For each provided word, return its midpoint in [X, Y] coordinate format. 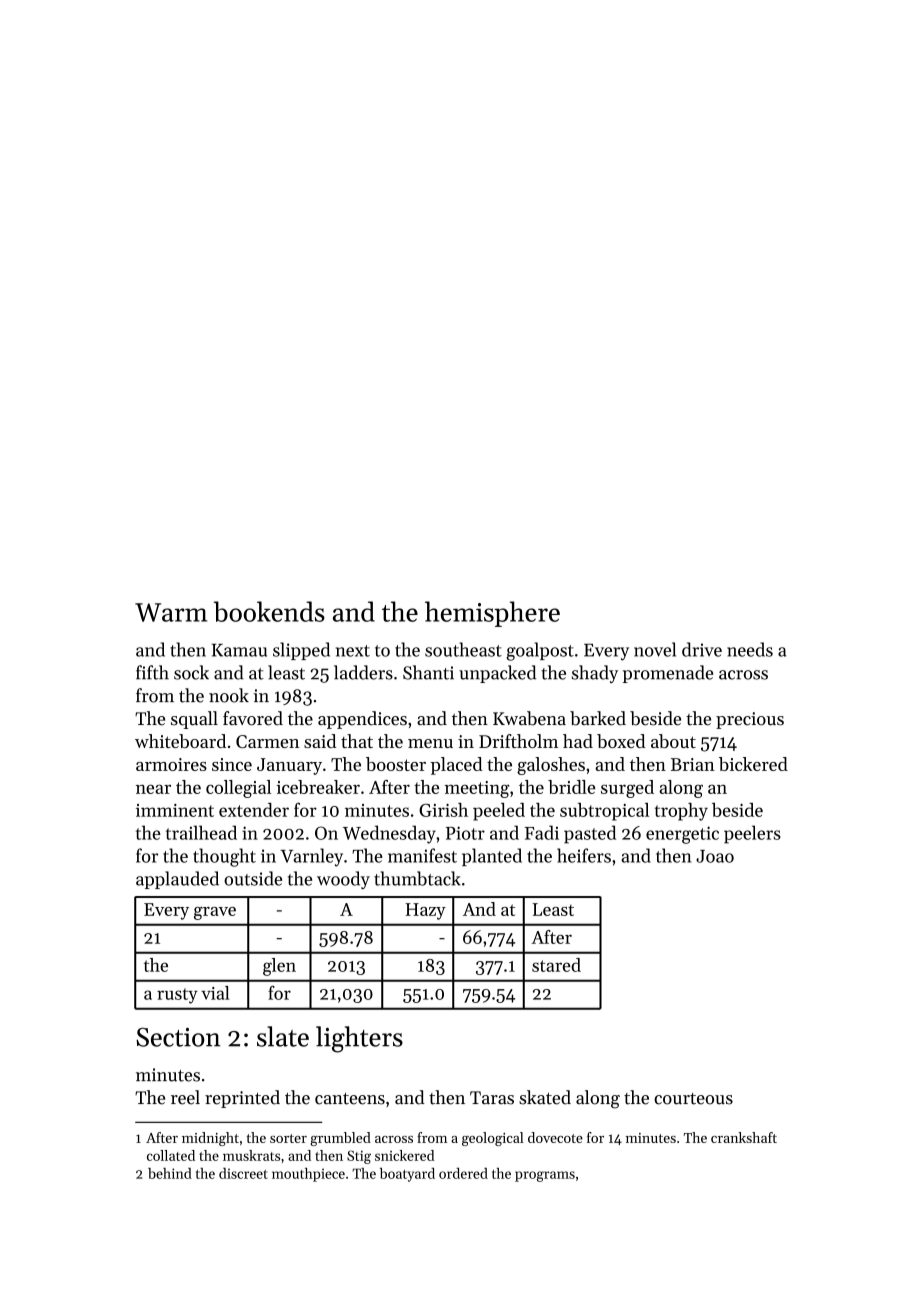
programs [545, 1176]
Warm [171, 612]
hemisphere [492, 614]
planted [492, 857]
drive [702, 649]
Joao [715, 856]
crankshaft [744, 1137]
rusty [177, 996]
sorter [288, 1138]
